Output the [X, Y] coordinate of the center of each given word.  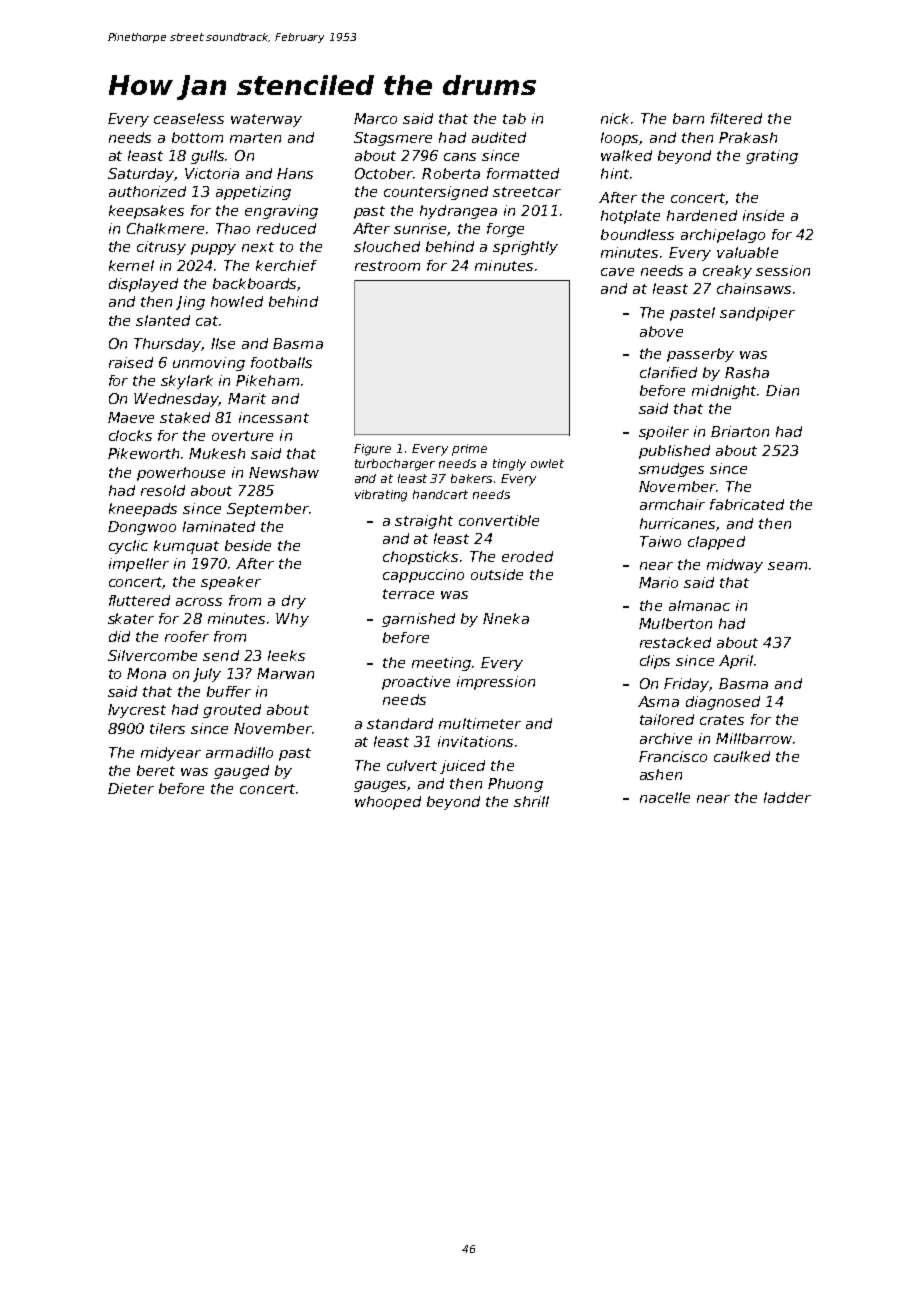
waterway [266, 120]
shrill [531, 801]
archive [666, 738]
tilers [167, 728]
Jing [190, 303]
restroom [387, 266]
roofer [187, 636]
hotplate [630, 217]
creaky [727, 272]
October [384, 173]
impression [496, 683]
